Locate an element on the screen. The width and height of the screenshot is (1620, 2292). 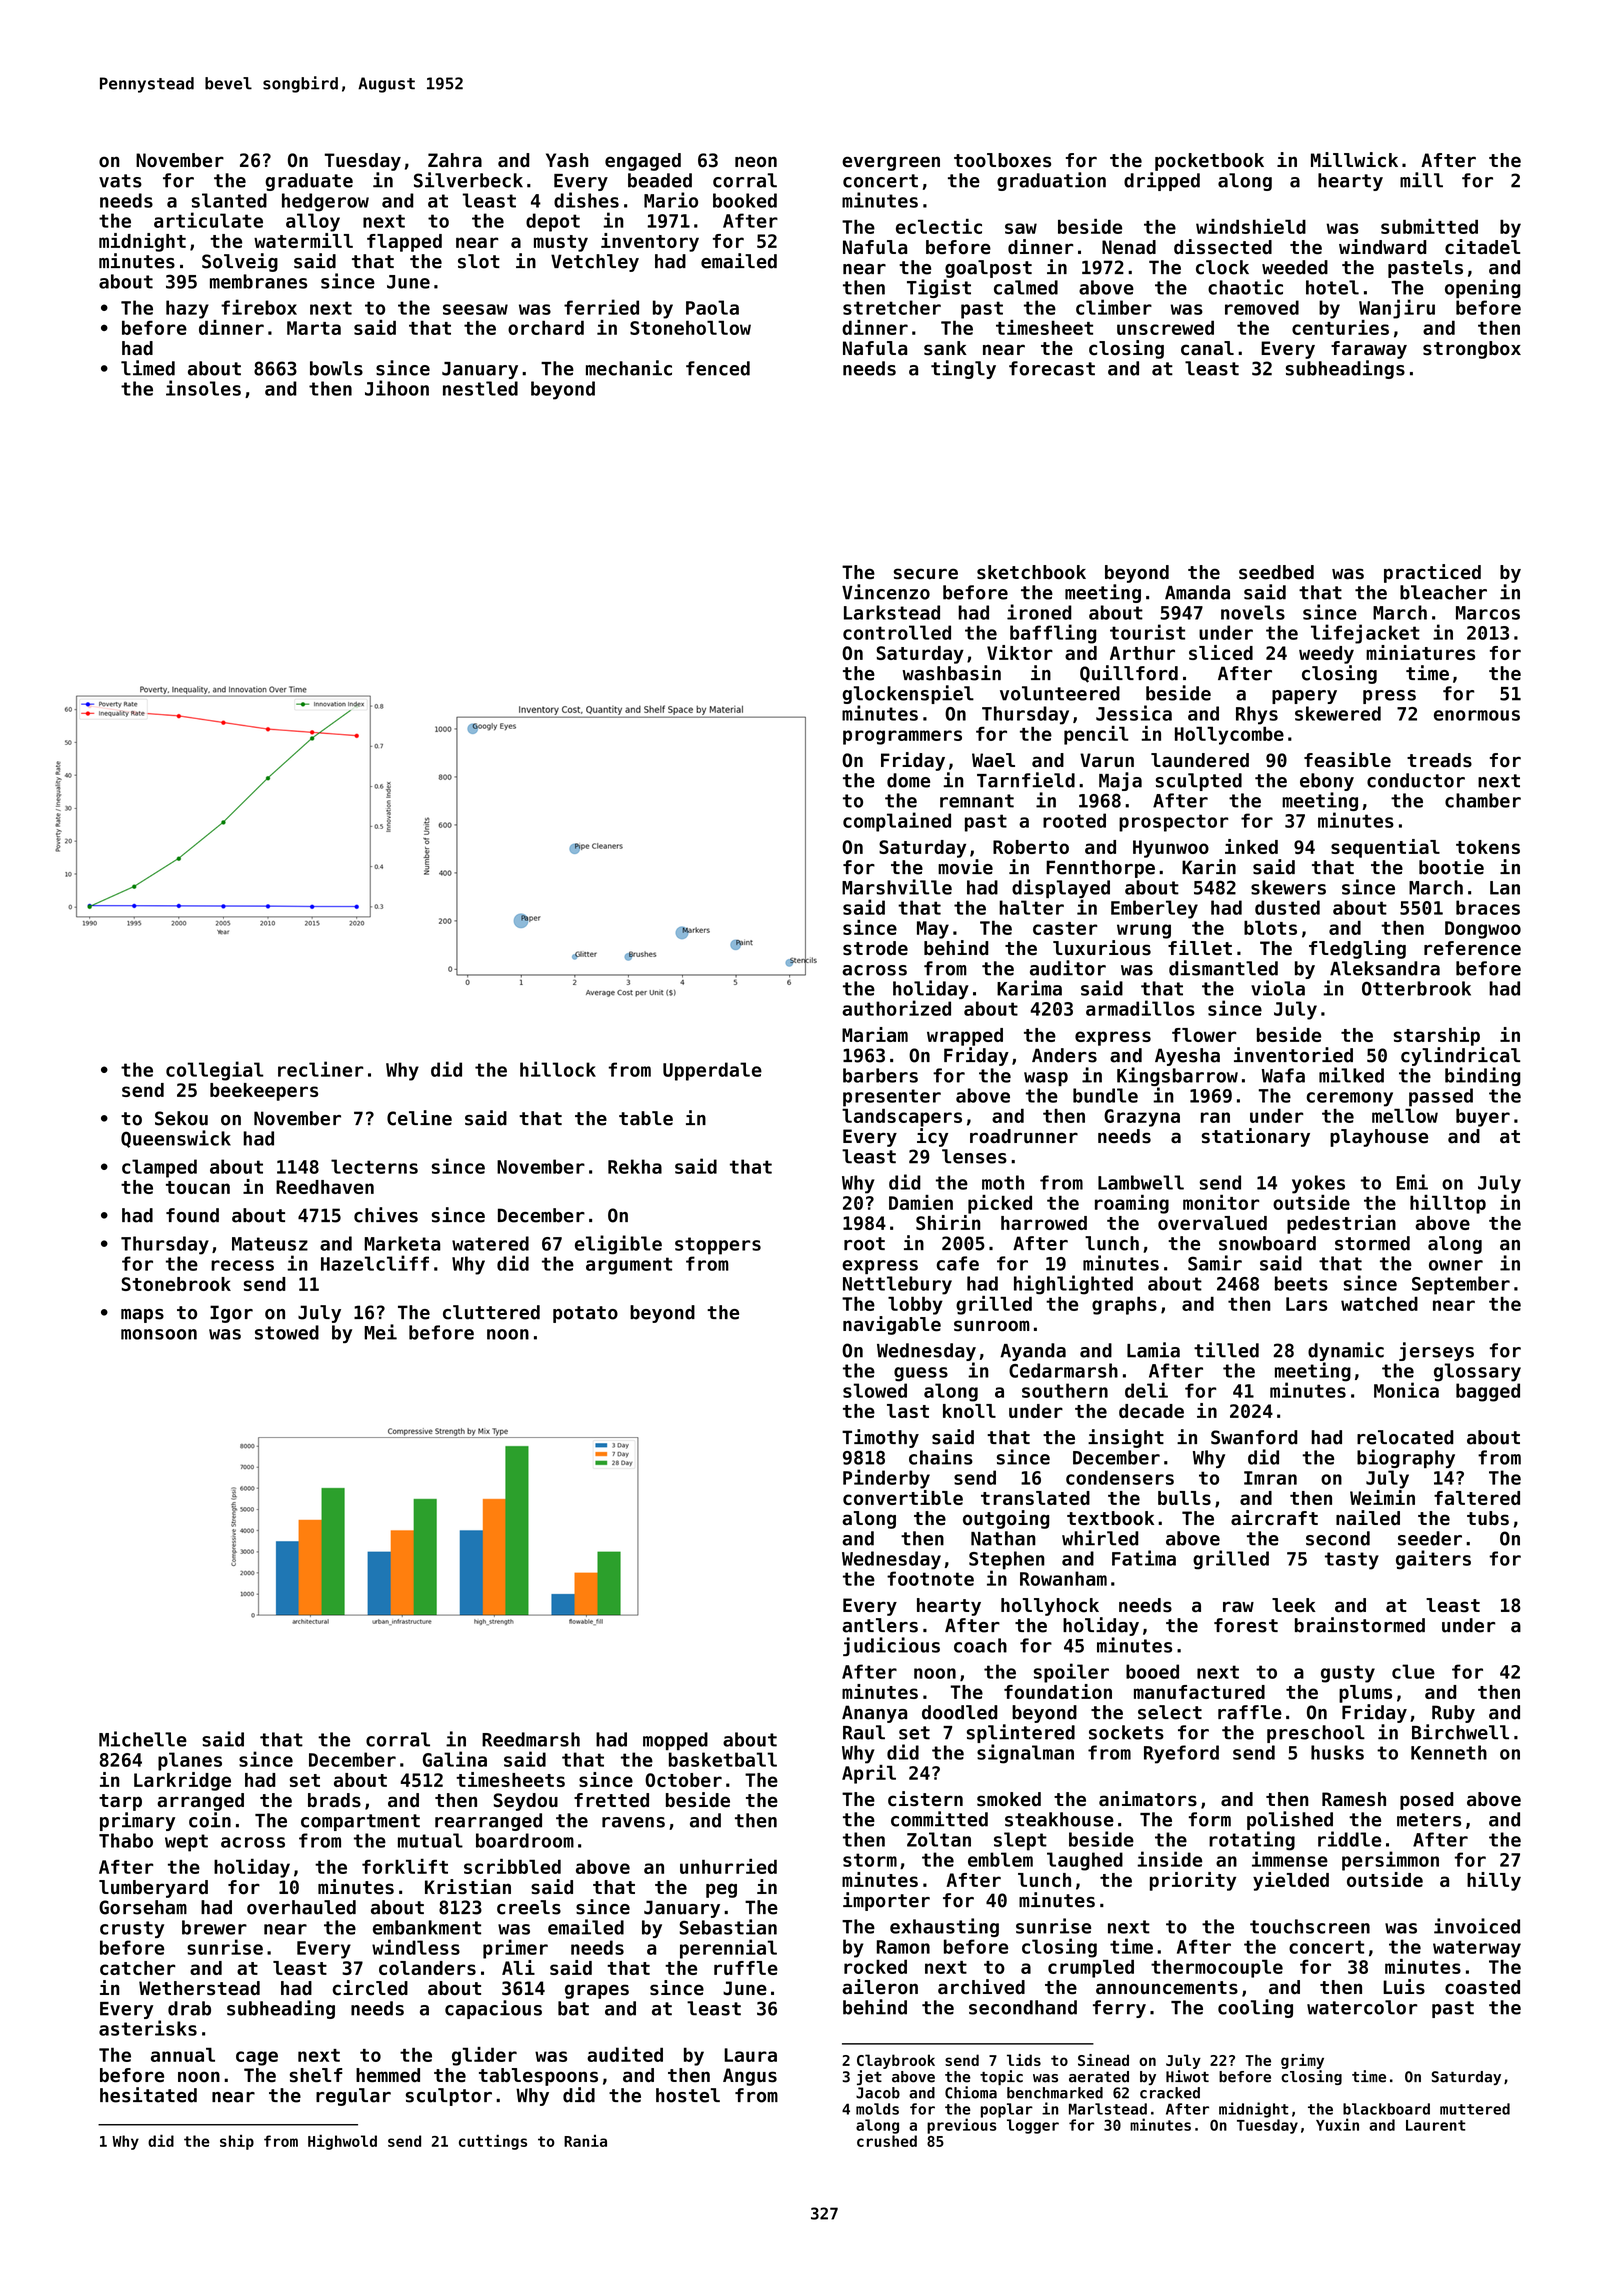
Yash is located at coordinates (567, 160).
